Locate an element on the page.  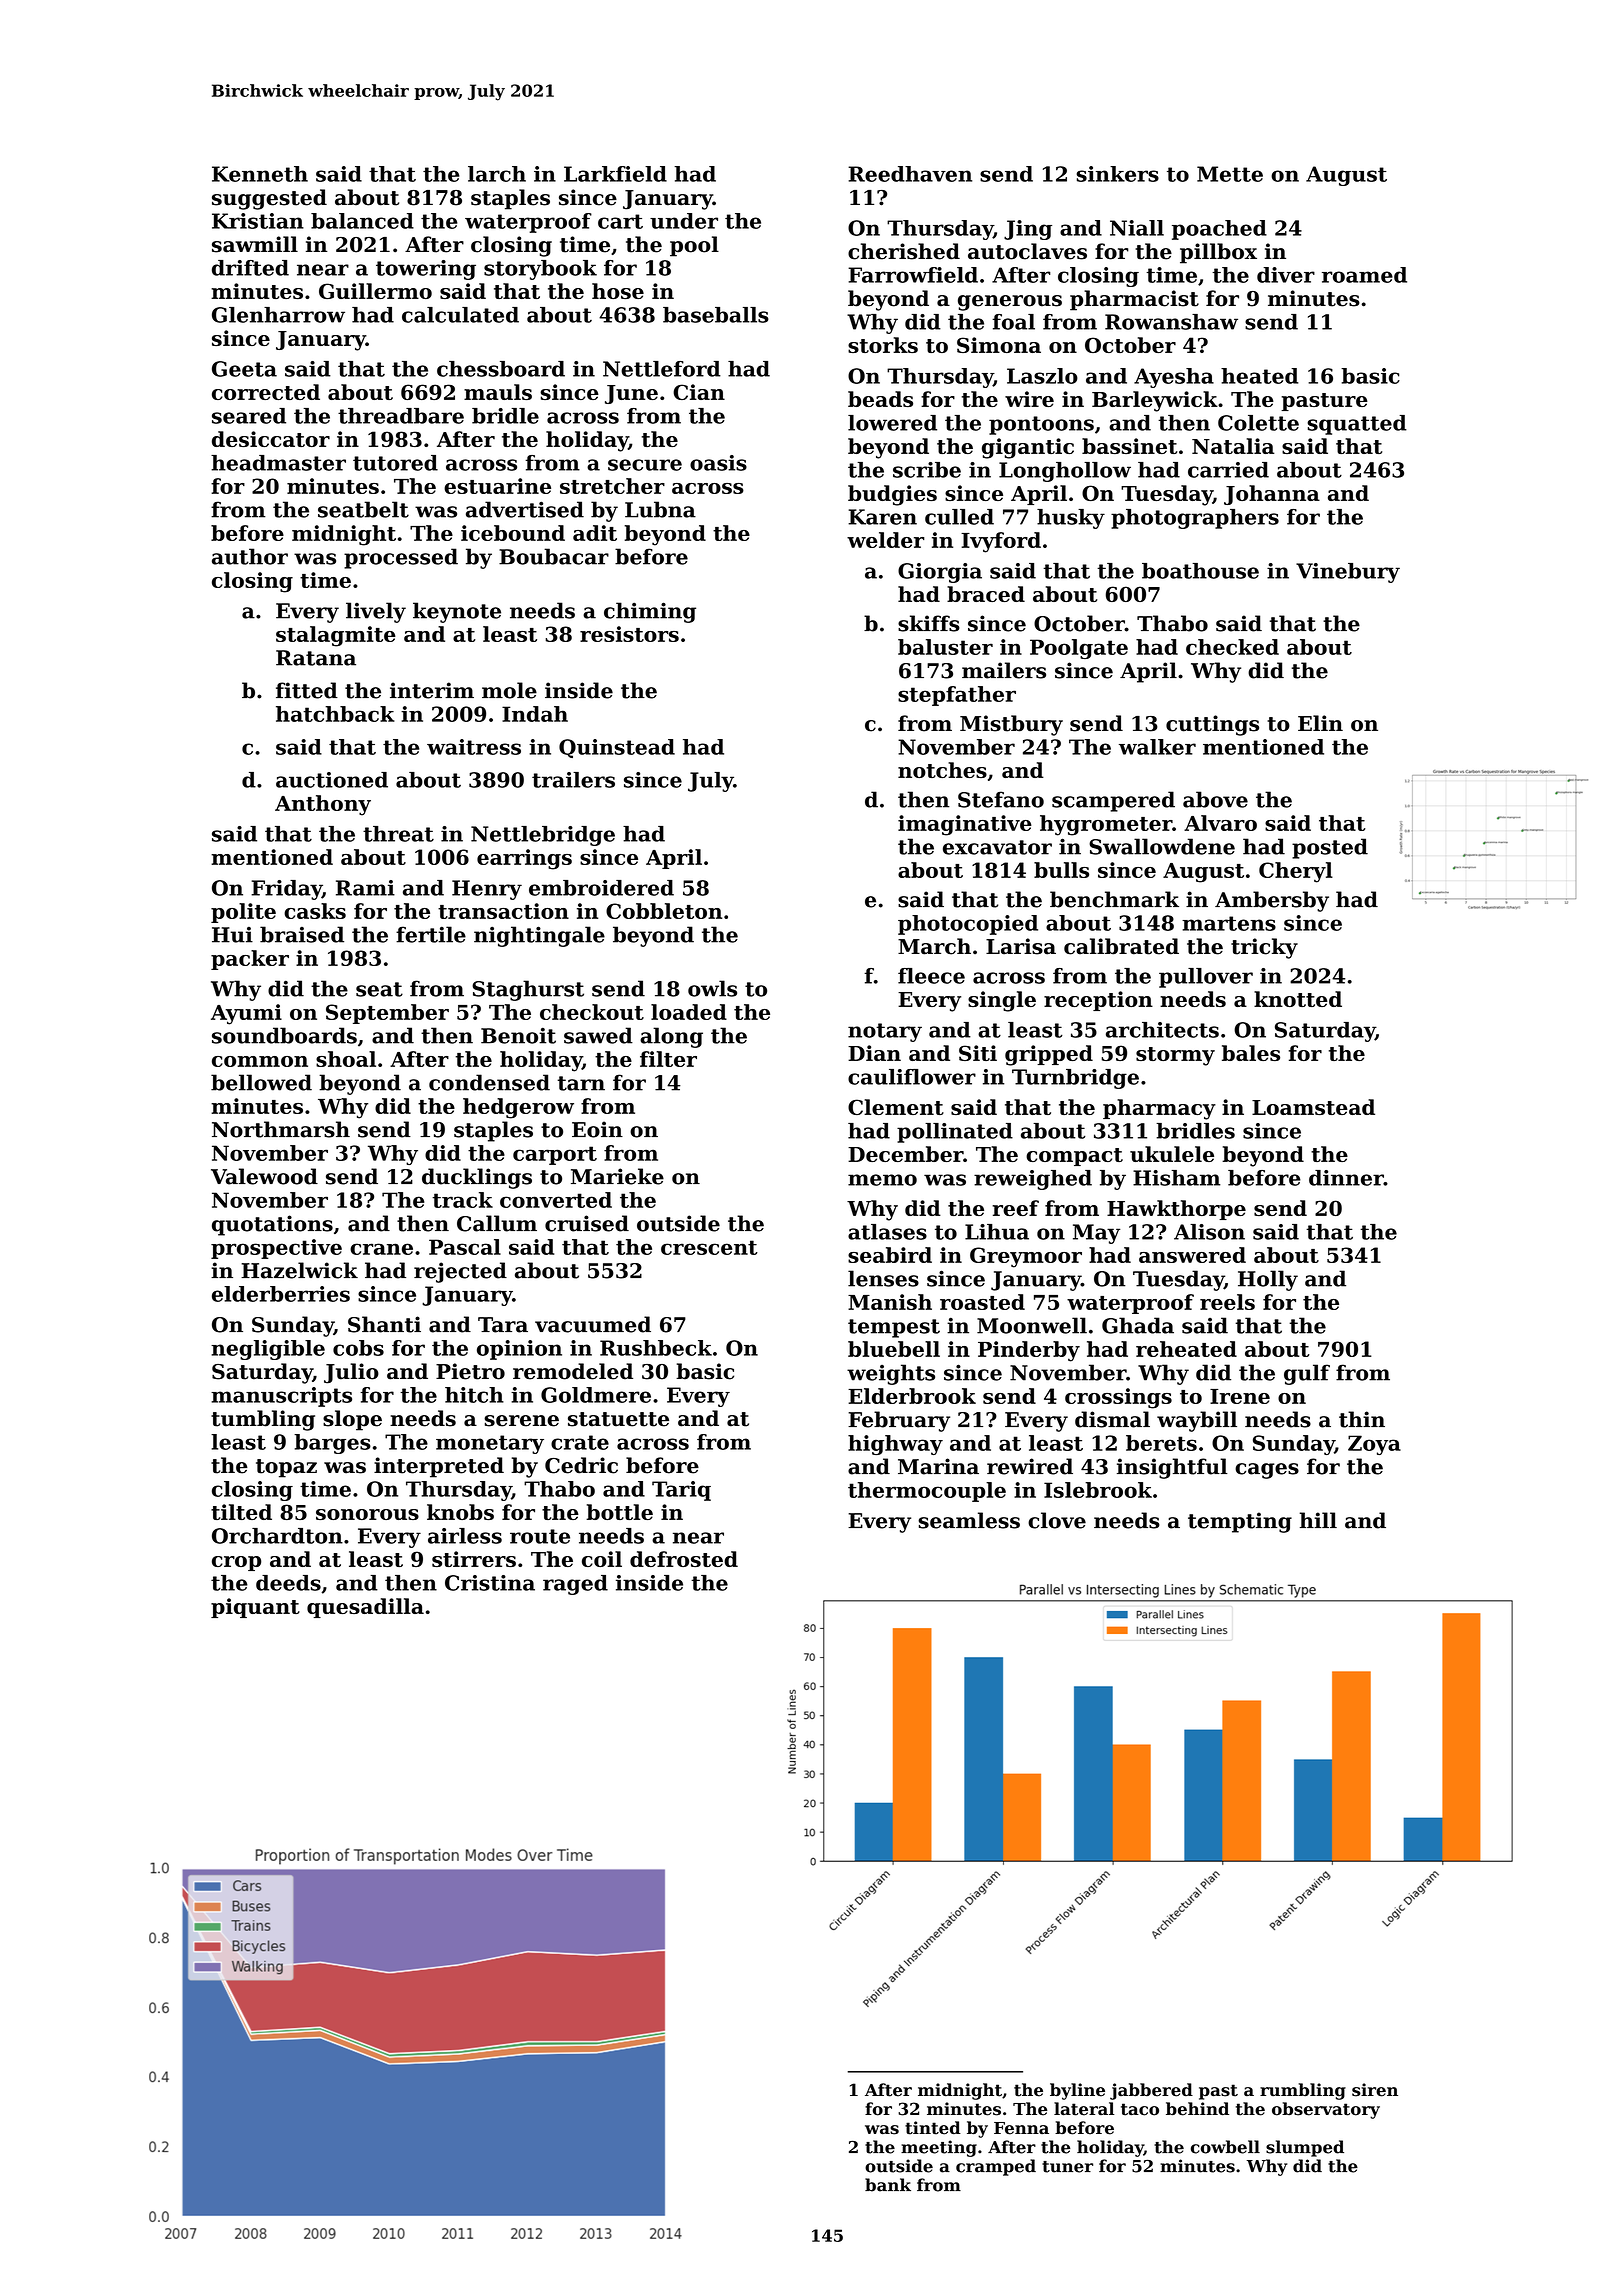
tinted is located at coordinates (933, 2128).
